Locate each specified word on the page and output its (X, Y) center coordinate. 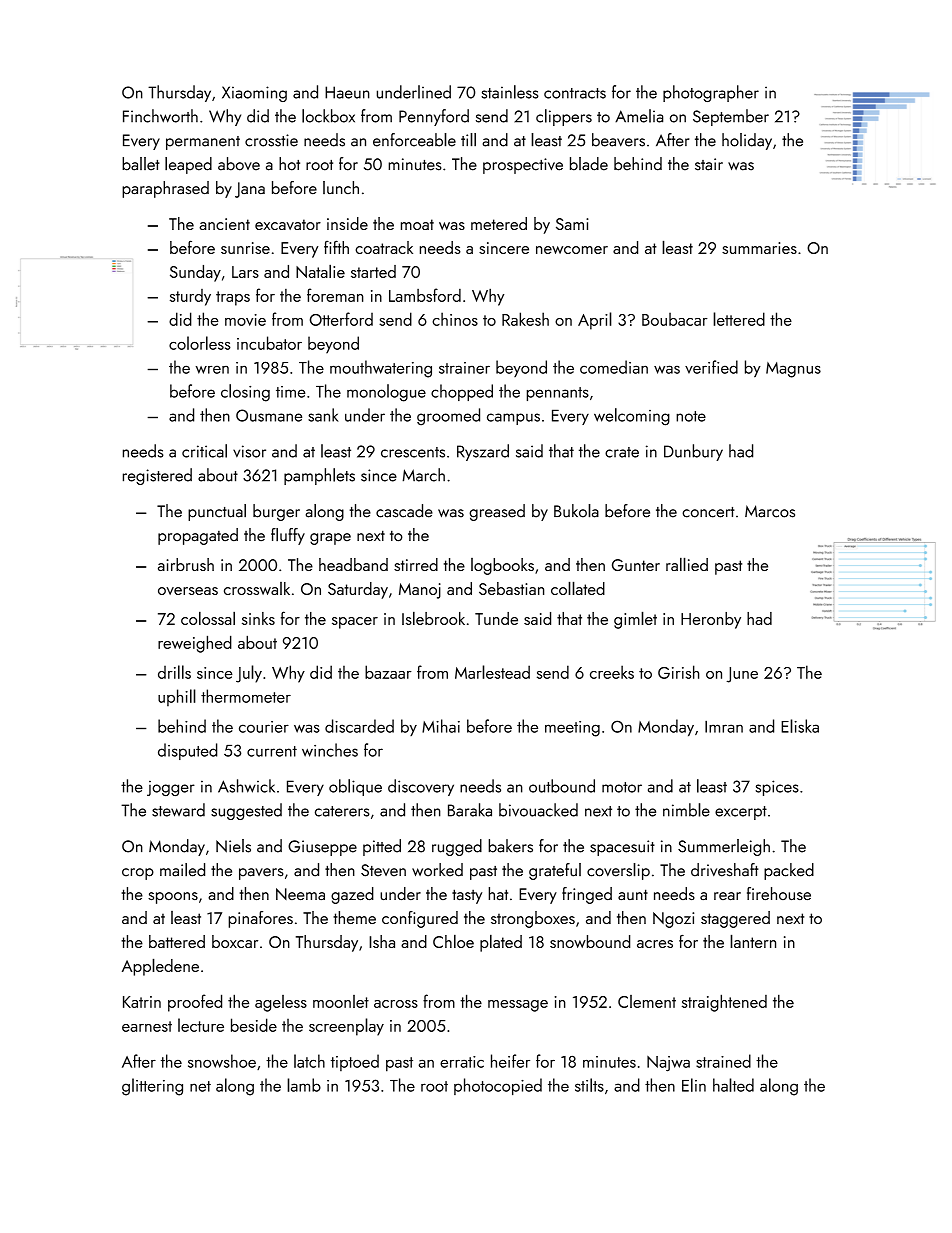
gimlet (635, 620)
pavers (261, 874)
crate (622, 452)
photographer (711, 93)
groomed (448, 417)
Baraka (470, 810)
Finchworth (160, 116)
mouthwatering (381, 369)
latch (309, 1061)
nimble (686, 810)
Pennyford (434, 117)
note (691, 416)
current (272, 751)
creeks (612, 672)
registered (157, 476)
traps (233, 298)
